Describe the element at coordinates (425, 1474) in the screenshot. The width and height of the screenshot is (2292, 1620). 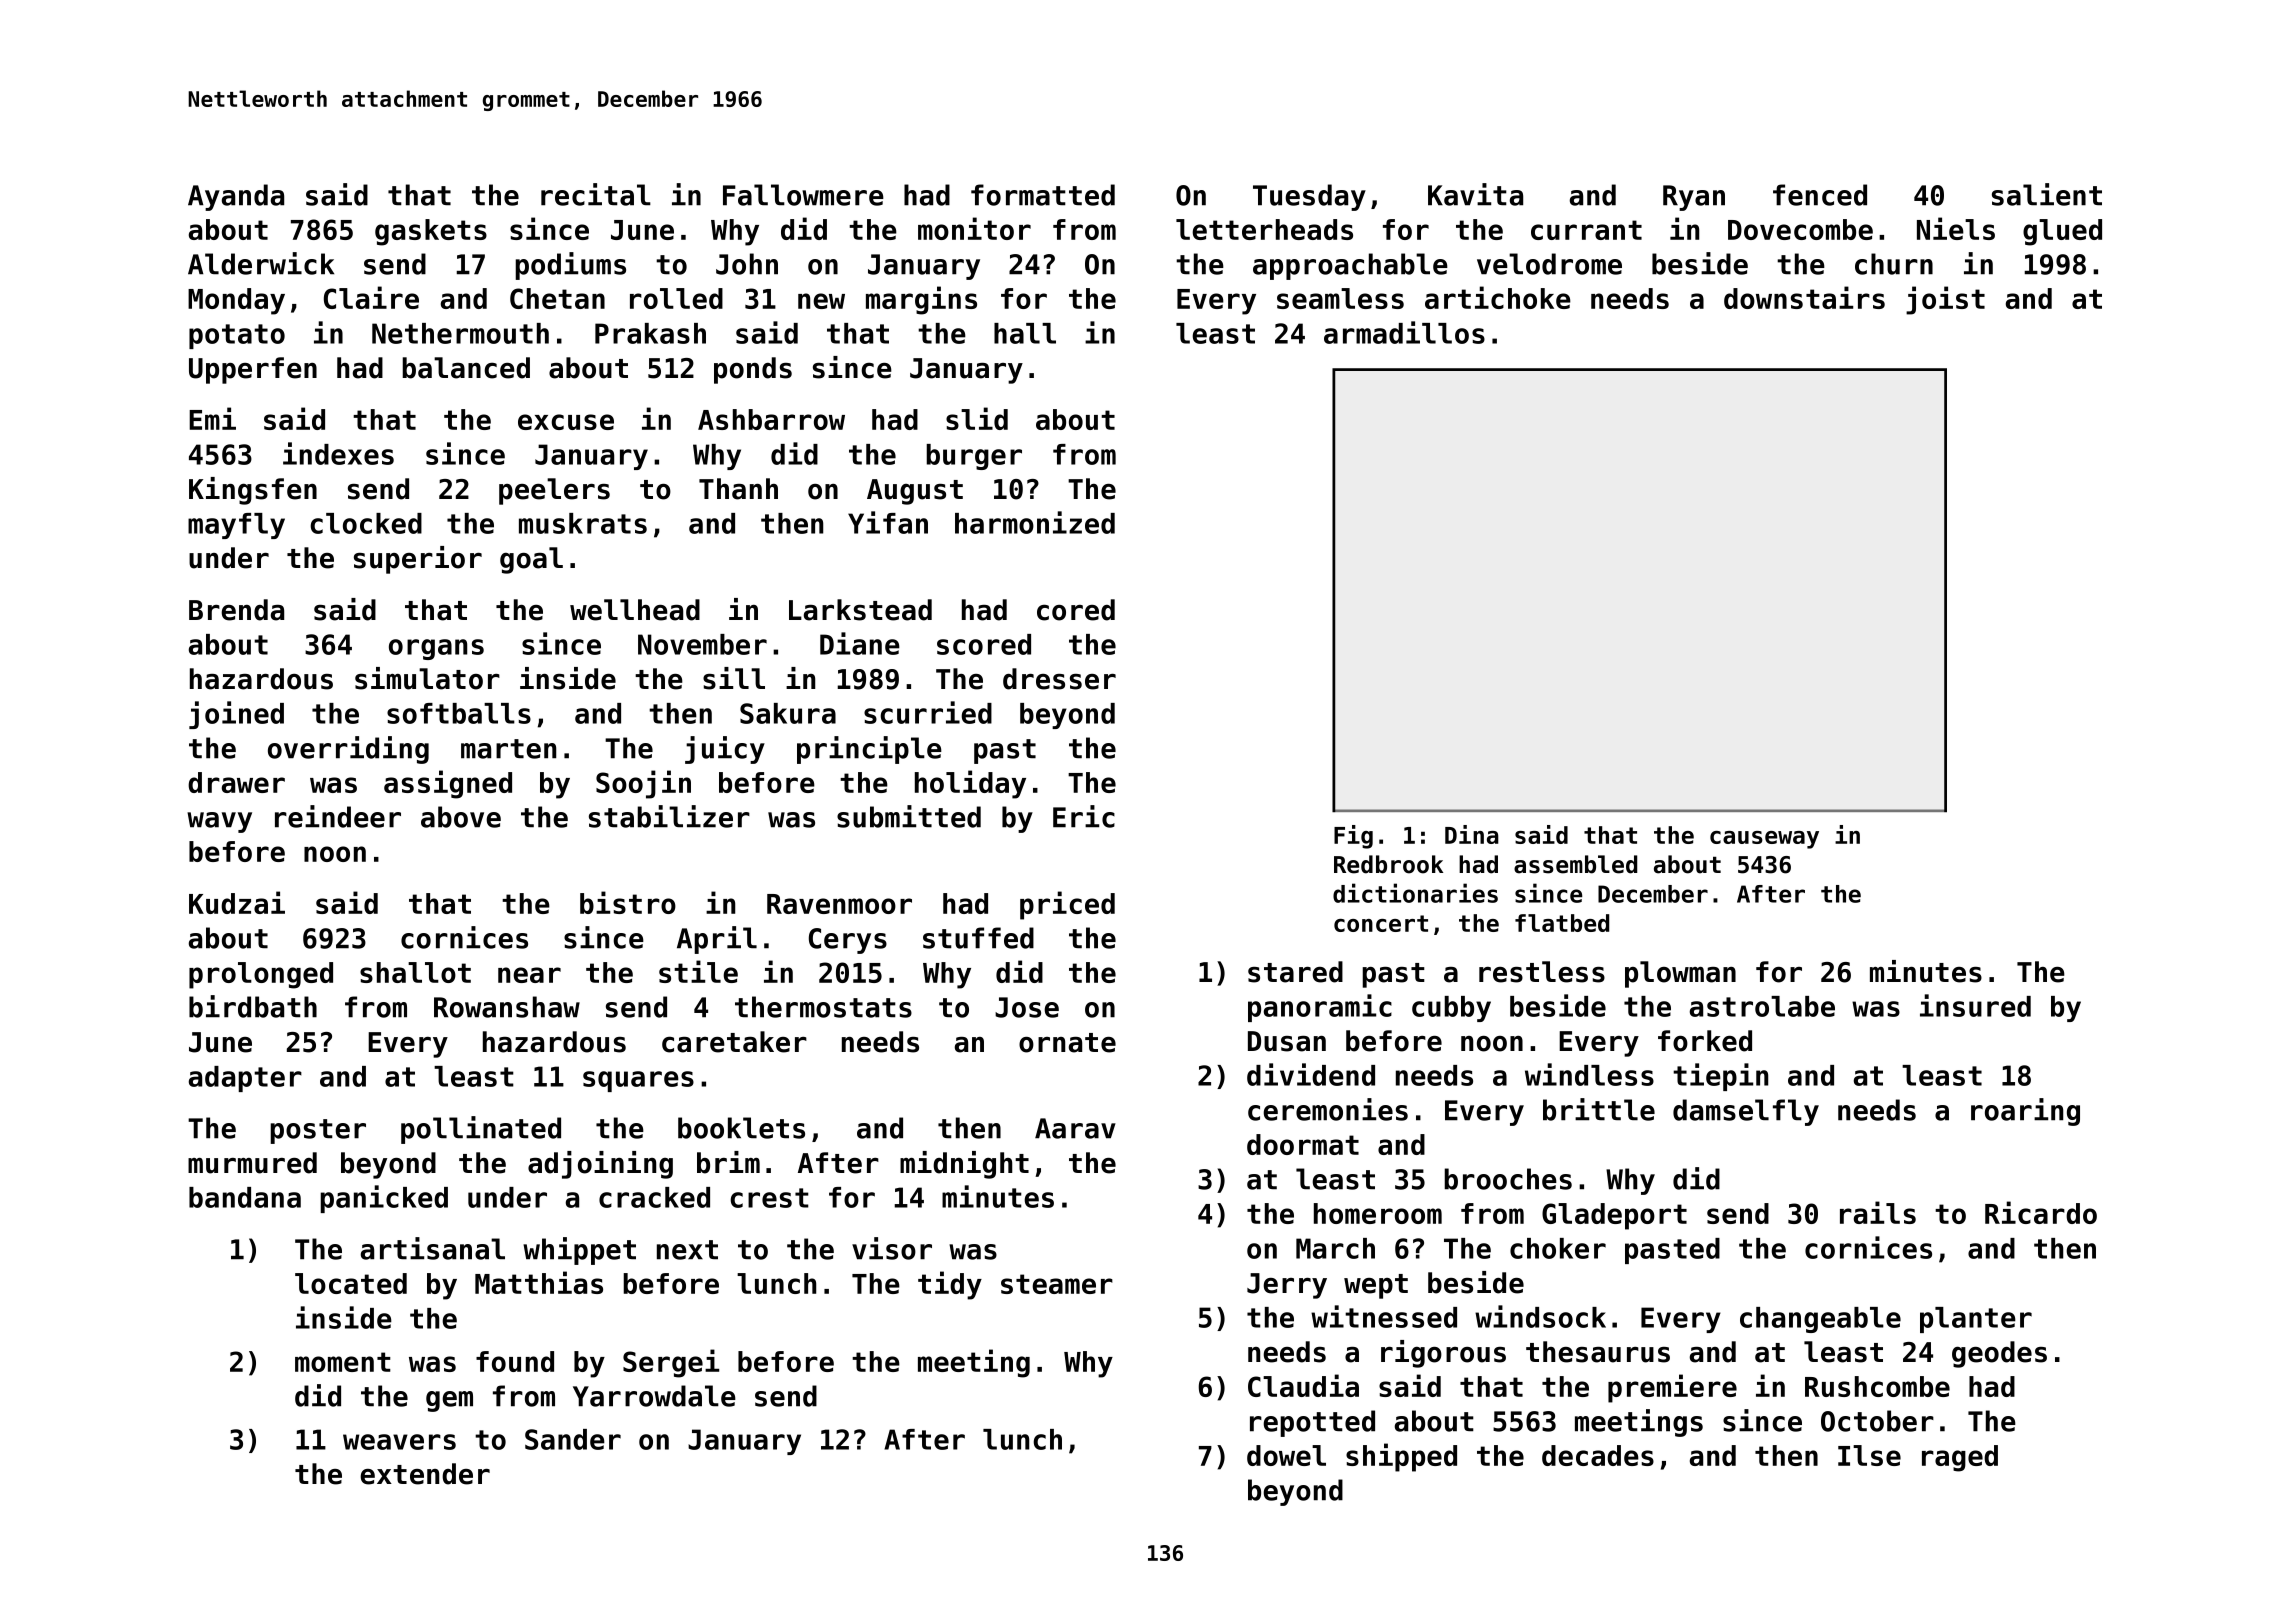
I see `extender` at that location.
